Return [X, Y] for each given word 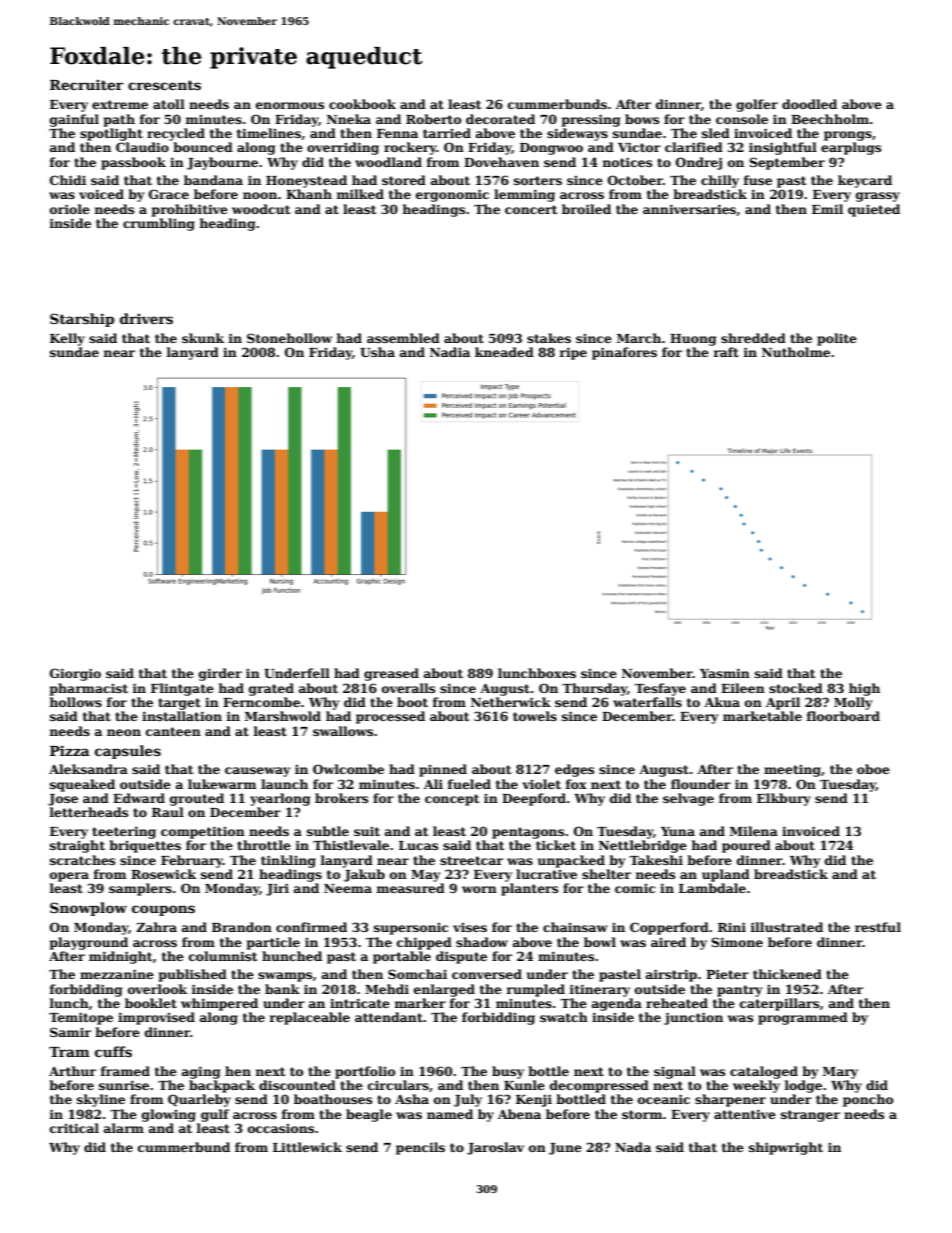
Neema [348, 888]
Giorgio [75, 674]
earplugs [851, 148]
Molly [853, 703]
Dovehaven [501, 162]
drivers [146, 318]
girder [220, 674]
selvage [688, 799]
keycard [865, 181]
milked [360, 194]
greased [391, 674]
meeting [792, 771]
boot [412, 702]
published [193, 975]
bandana [213, 180]
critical [74, 1128]
